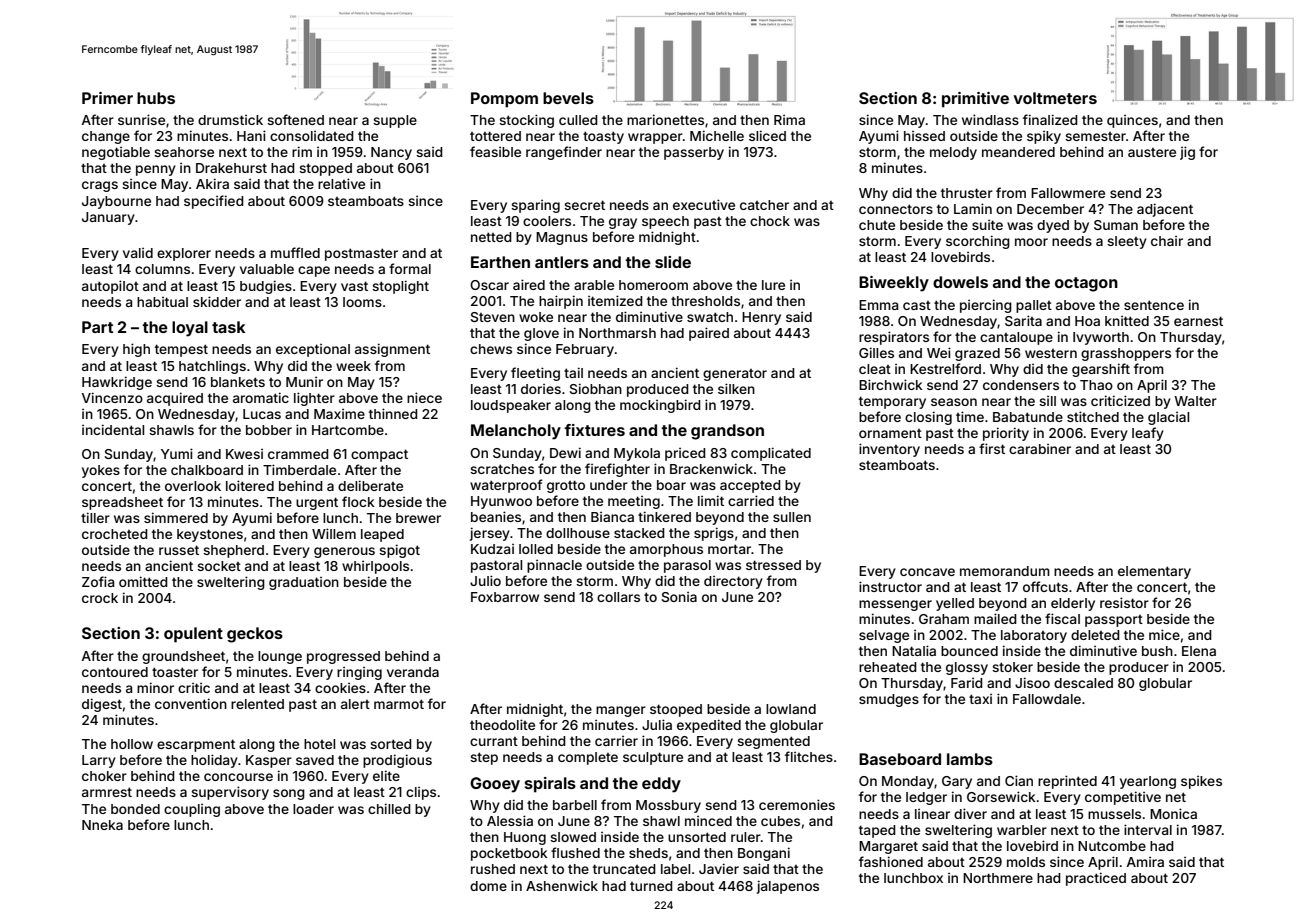 The width and height of the screenshot is (1308, 924). Describe the element at coordinates (107, 98) in the screenshot. I see `Primer` at that location.
